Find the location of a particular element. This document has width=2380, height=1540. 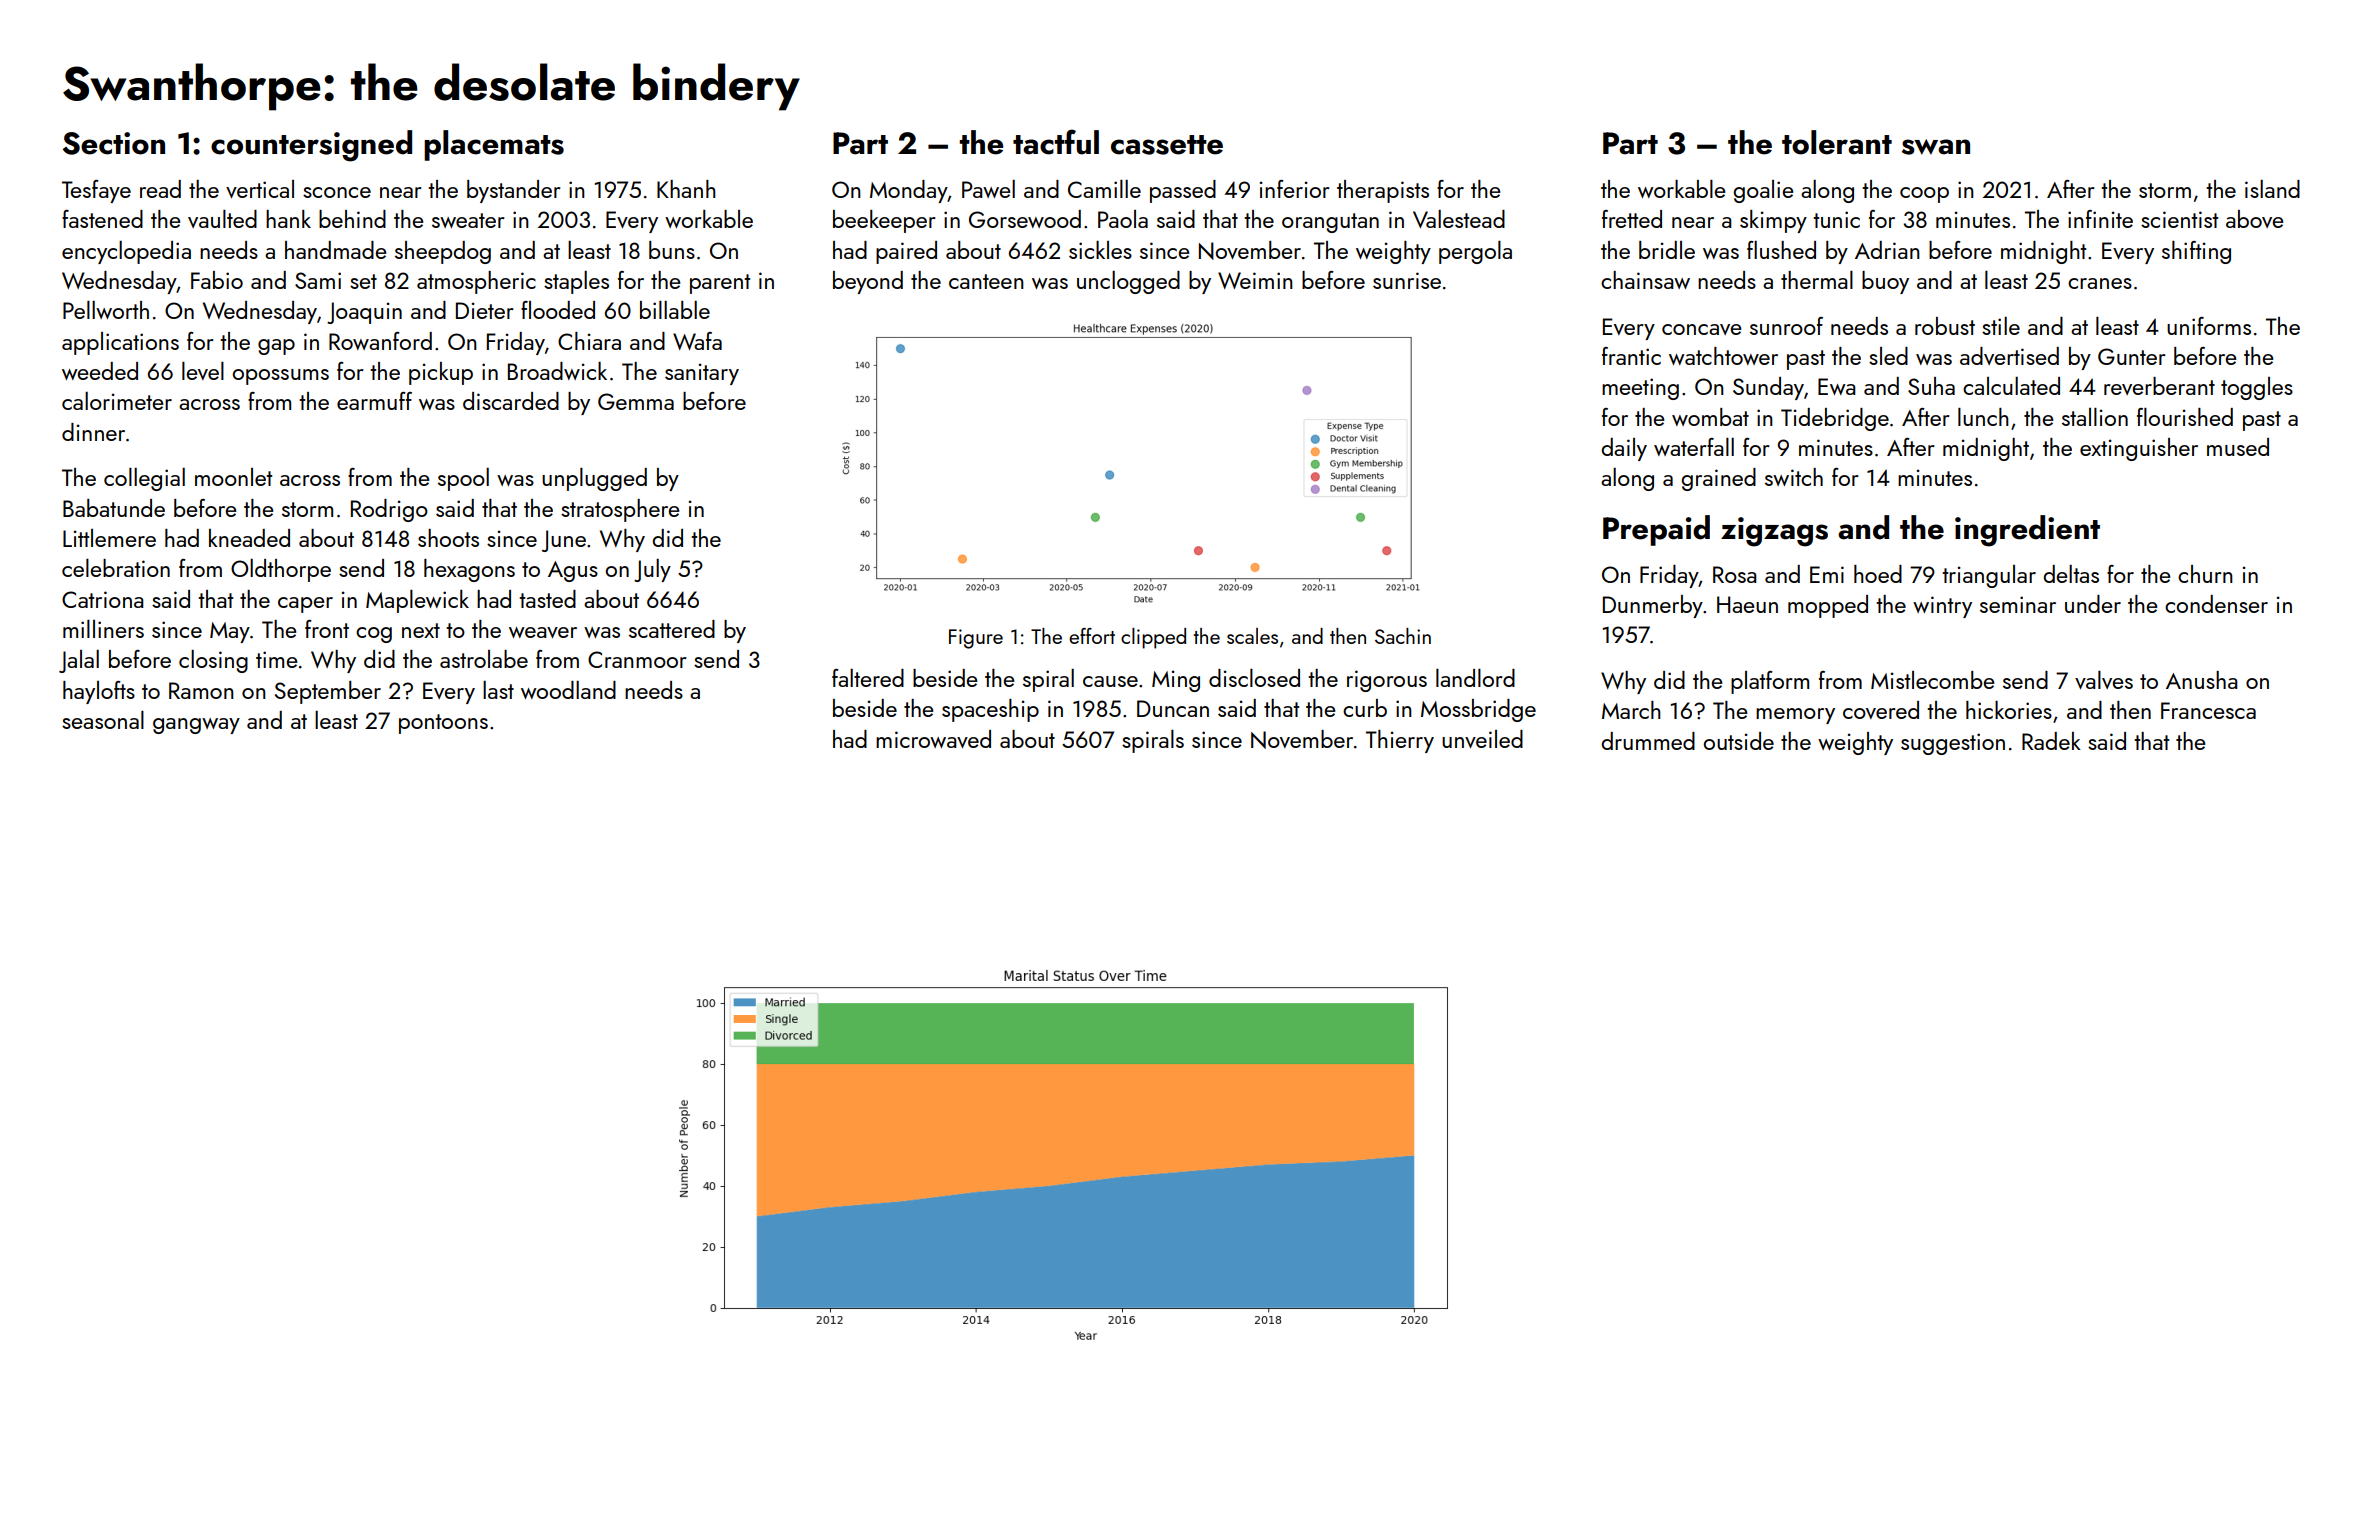

canteen is located at coordinates (986, 281).
